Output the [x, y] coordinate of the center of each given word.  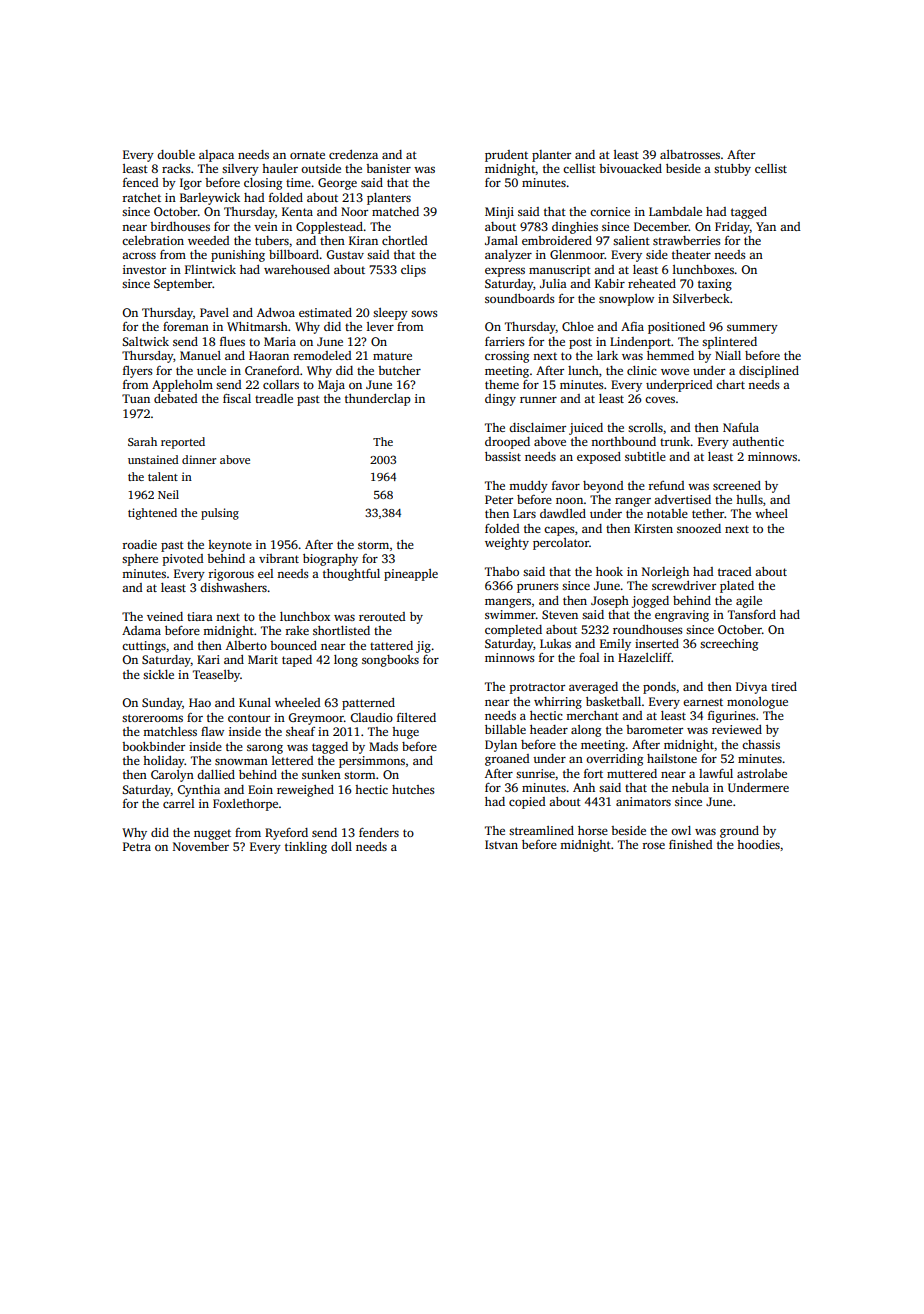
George [337, 184]
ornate [307, 155]
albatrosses [690, 154]
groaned [507, 760]
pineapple [411, 575]
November [201, 846]
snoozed [699, 528]
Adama [141, 630]
